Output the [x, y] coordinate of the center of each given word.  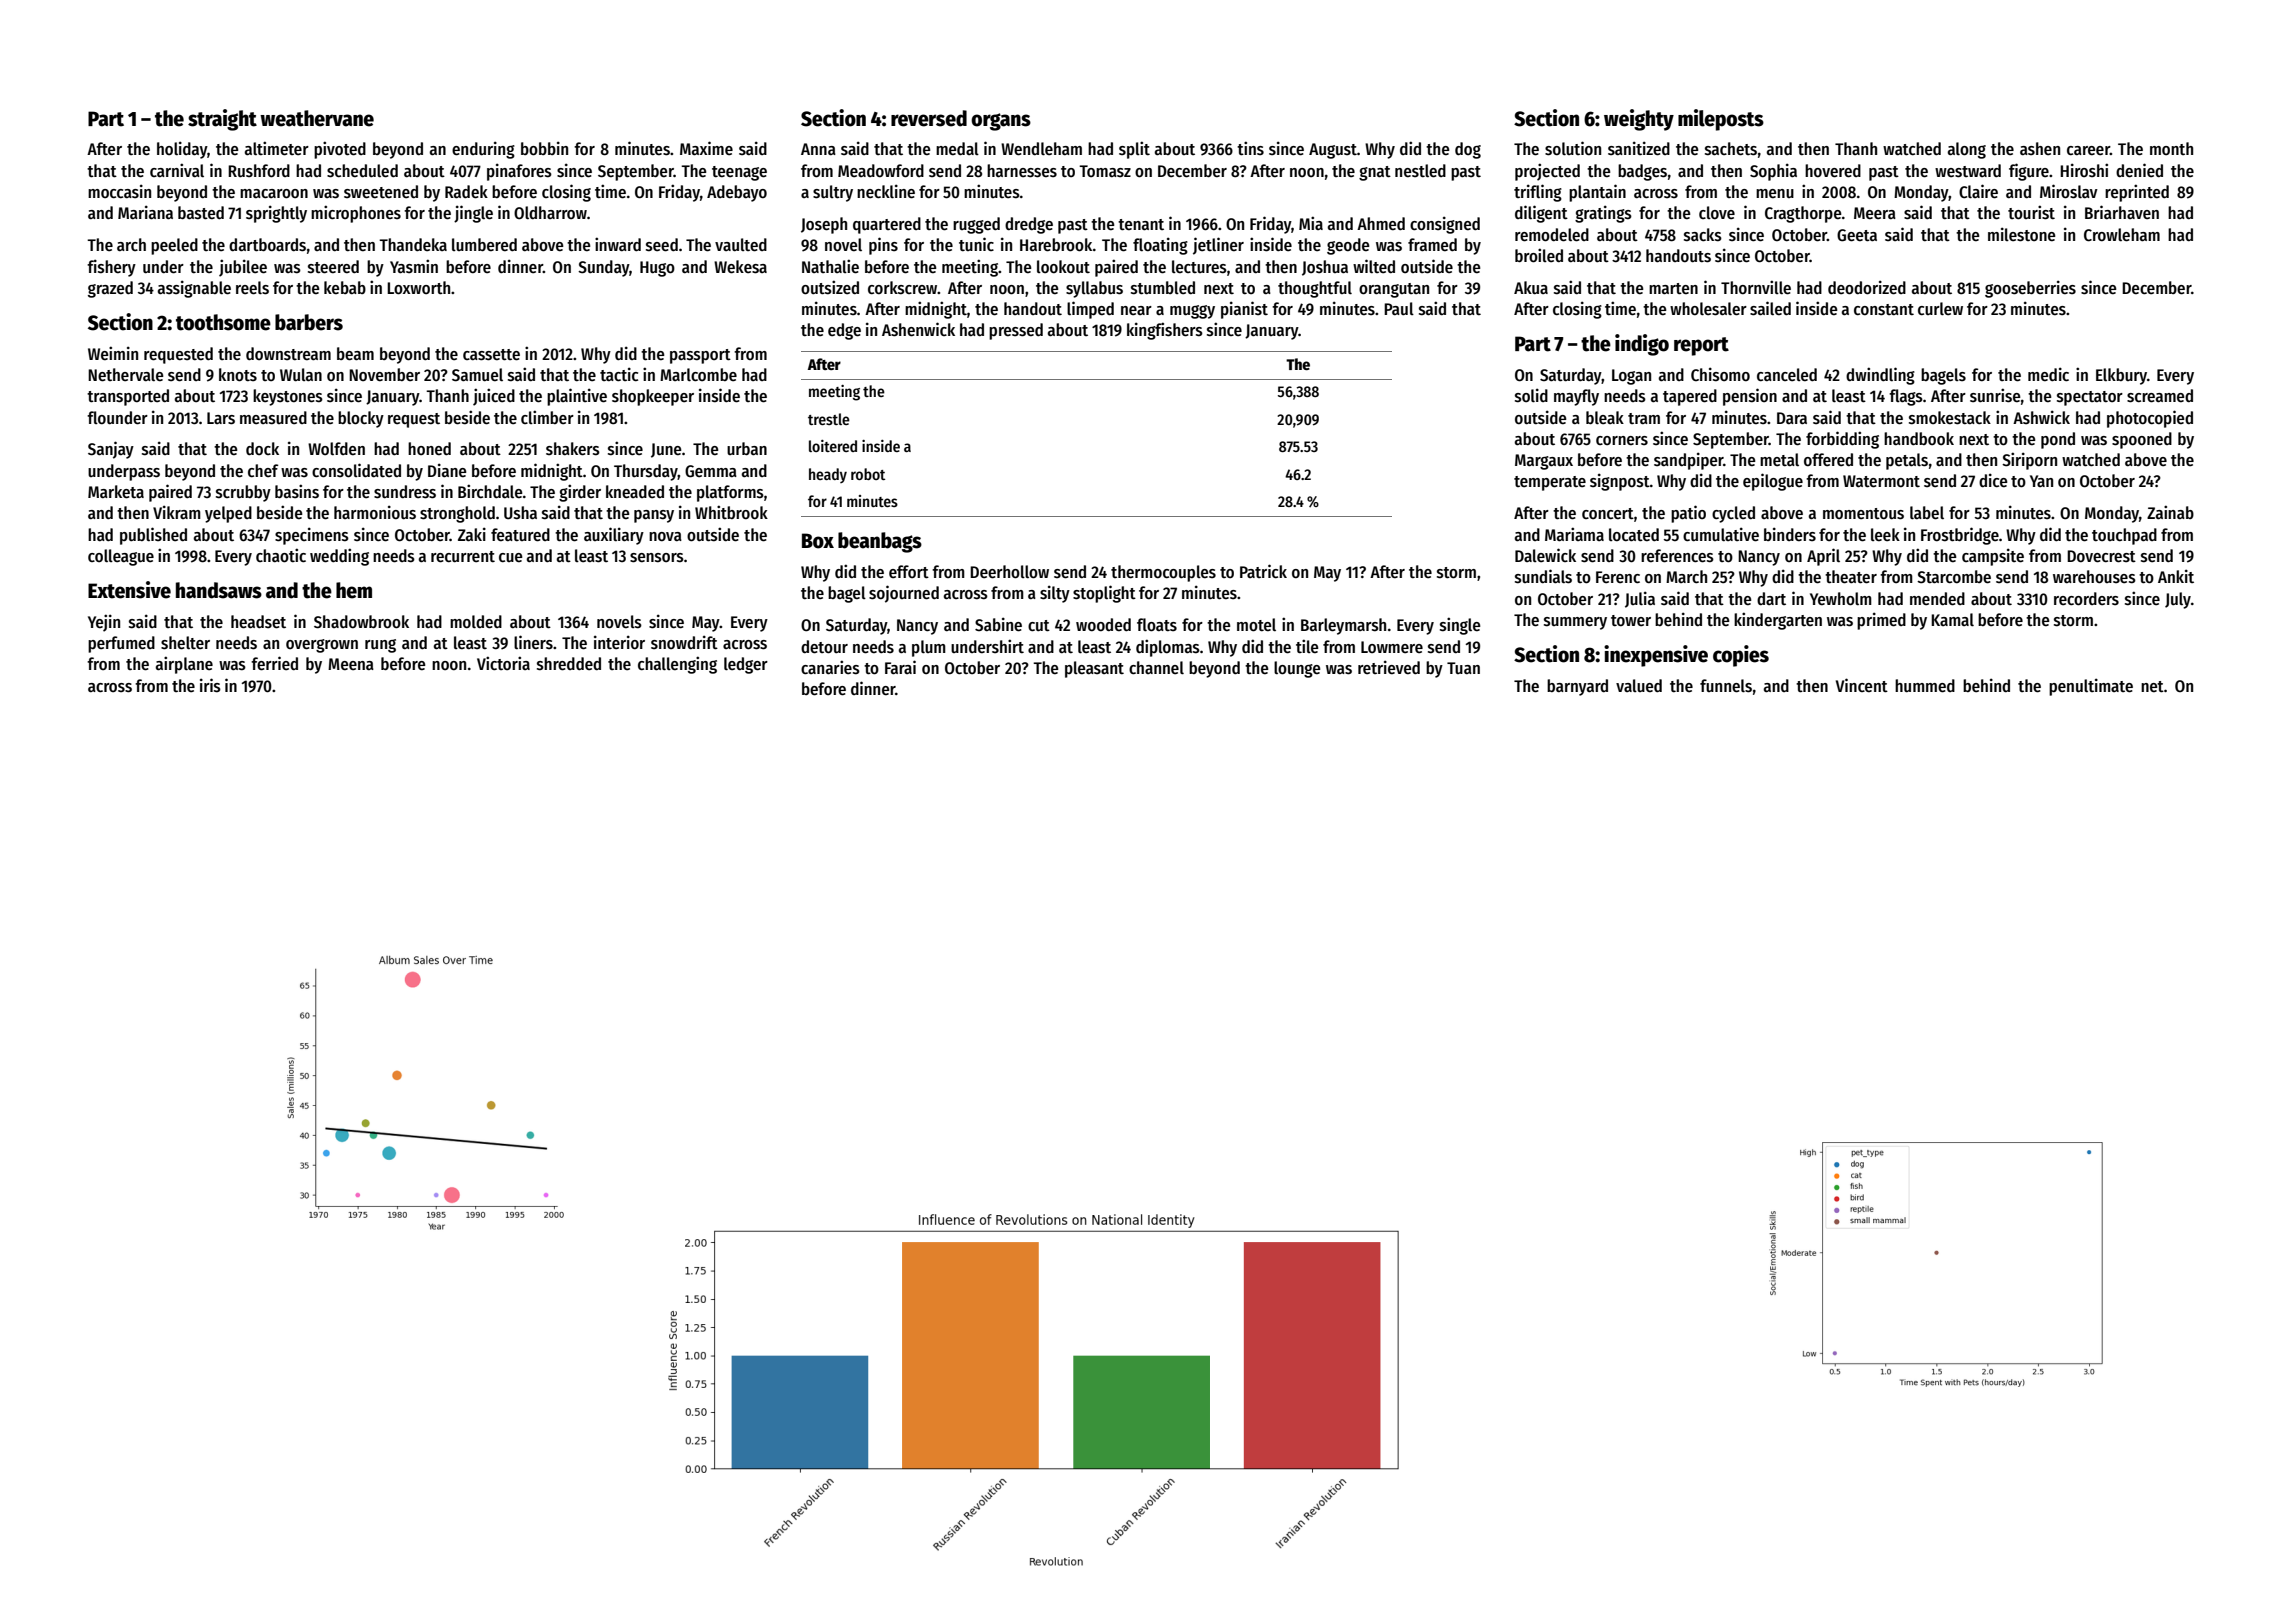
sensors [657, 558]
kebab [345, 288]
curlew [1940, 309]
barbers [309, 322]
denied [2139, 170]
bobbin [544, 148]
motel [1256, 625]
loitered [833, 446]
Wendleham [1041, 149]
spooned [2142, 440]
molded [476, 622]
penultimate [2091, 687]
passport [700, 356]
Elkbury [2121, 376]
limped [1090, 310]
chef [263, 471]
